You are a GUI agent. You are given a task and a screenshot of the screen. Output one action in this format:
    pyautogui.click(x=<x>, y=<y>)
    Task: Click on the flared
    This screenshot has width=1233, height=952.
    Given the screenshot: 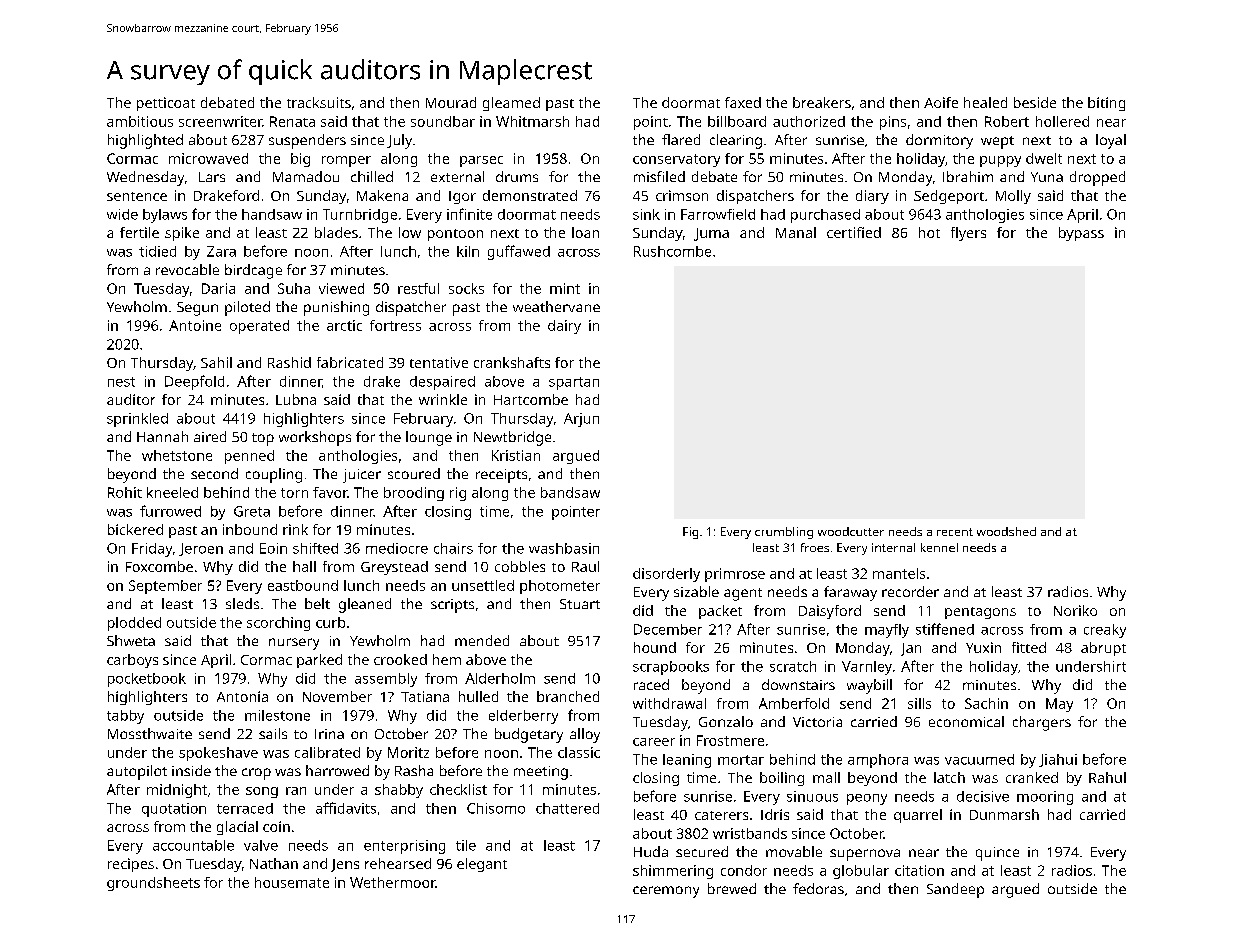 What is the action you would take?
    pyautogui.click(x=681, y=139)
